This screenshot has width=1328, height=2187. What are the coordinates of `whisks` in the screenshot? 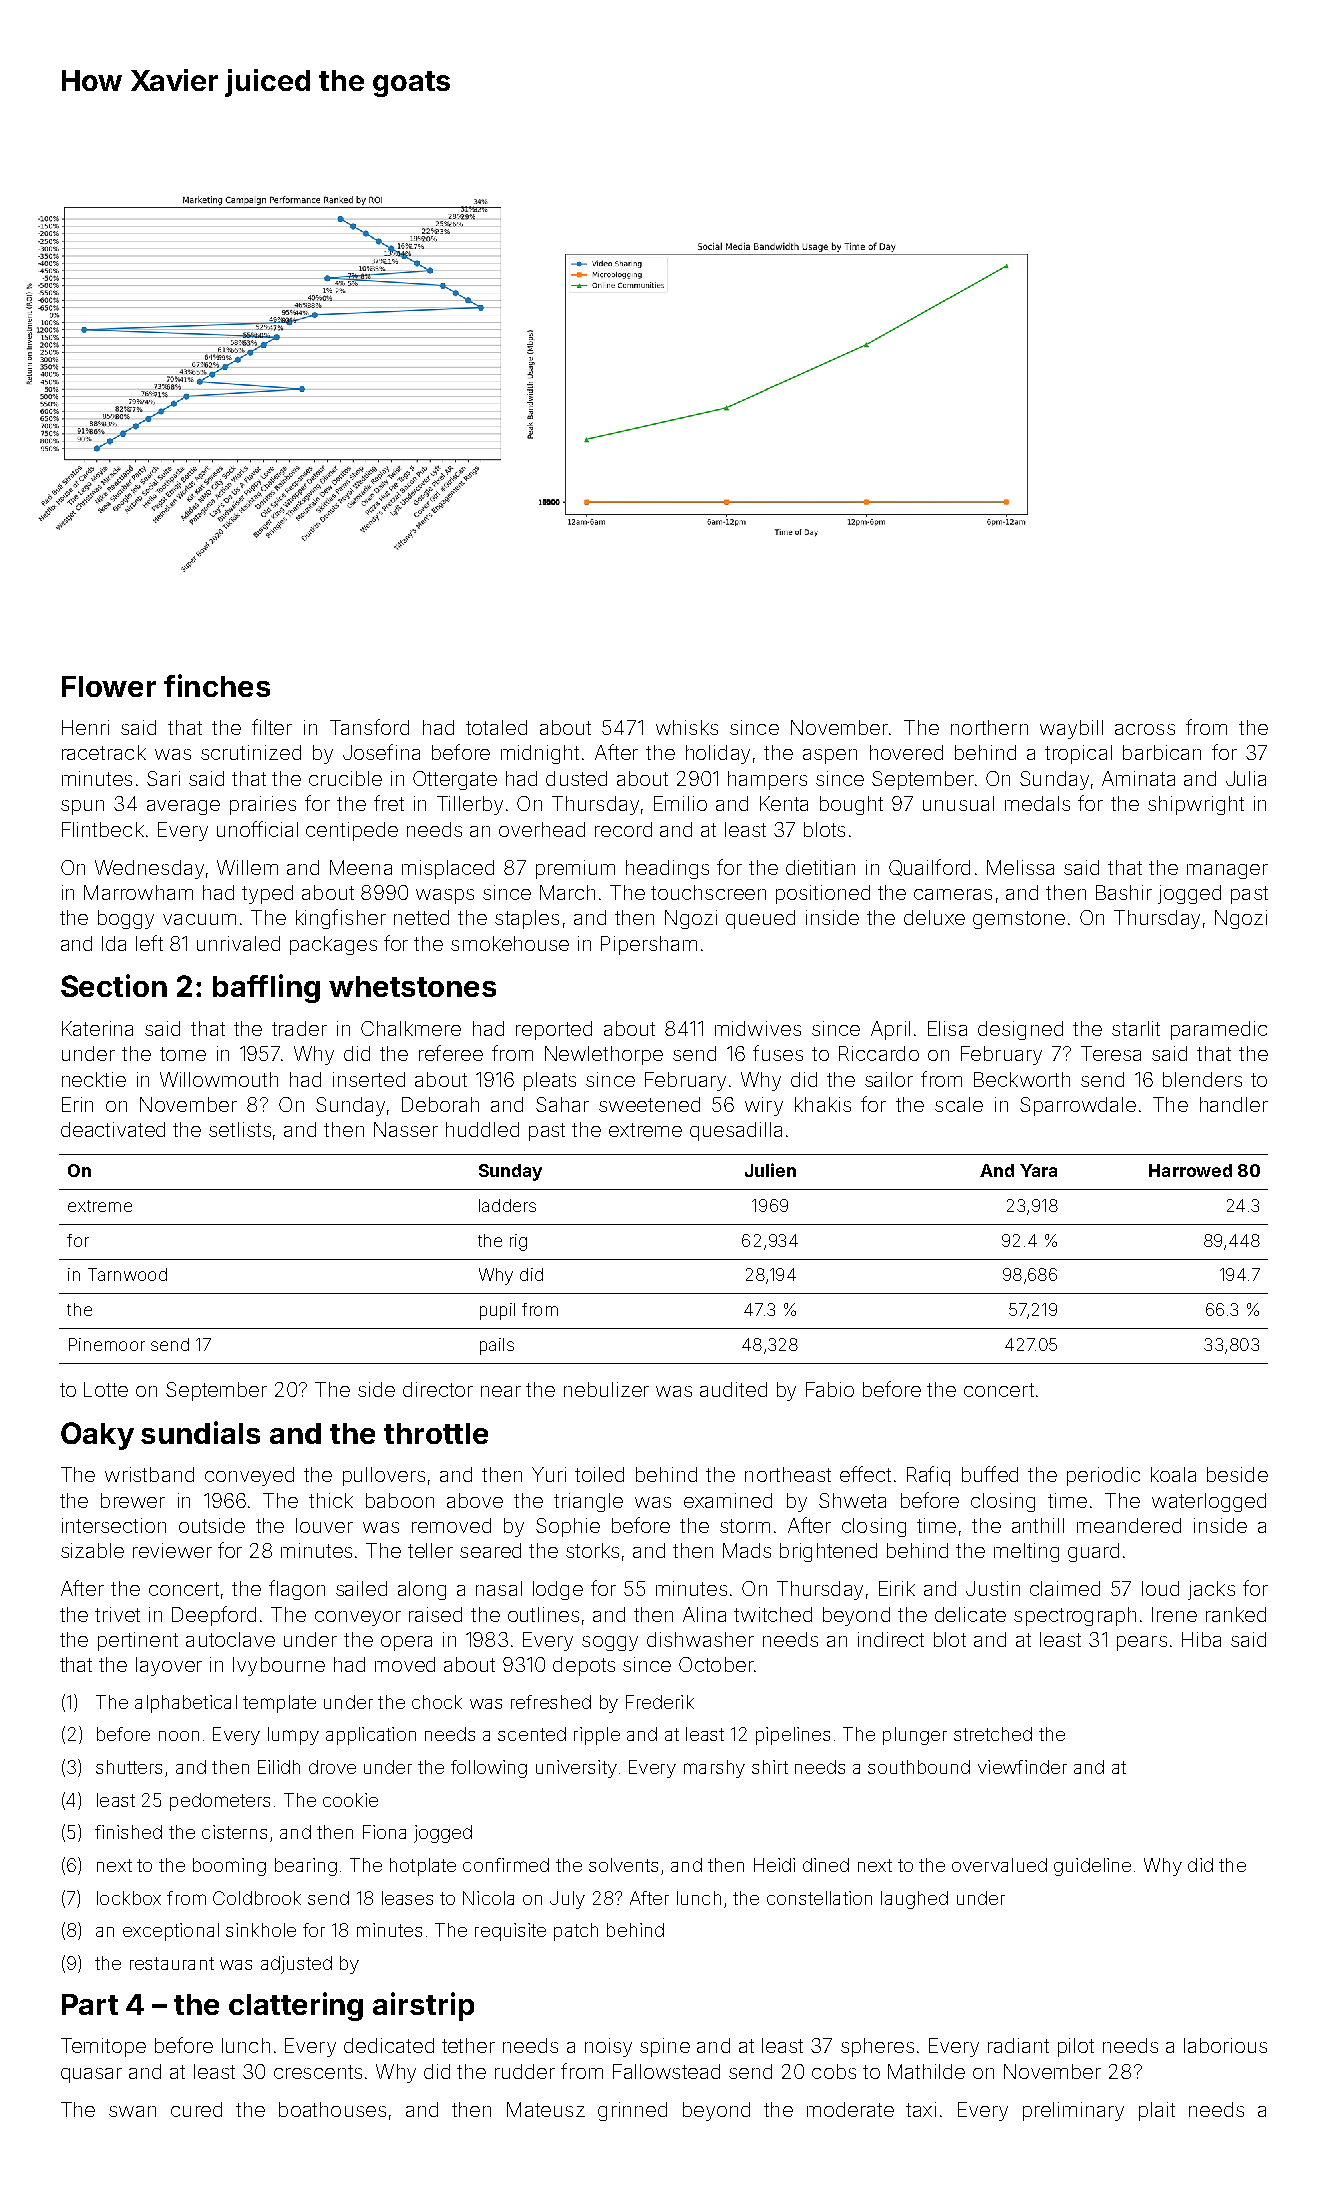 It's located at (687, 727).
